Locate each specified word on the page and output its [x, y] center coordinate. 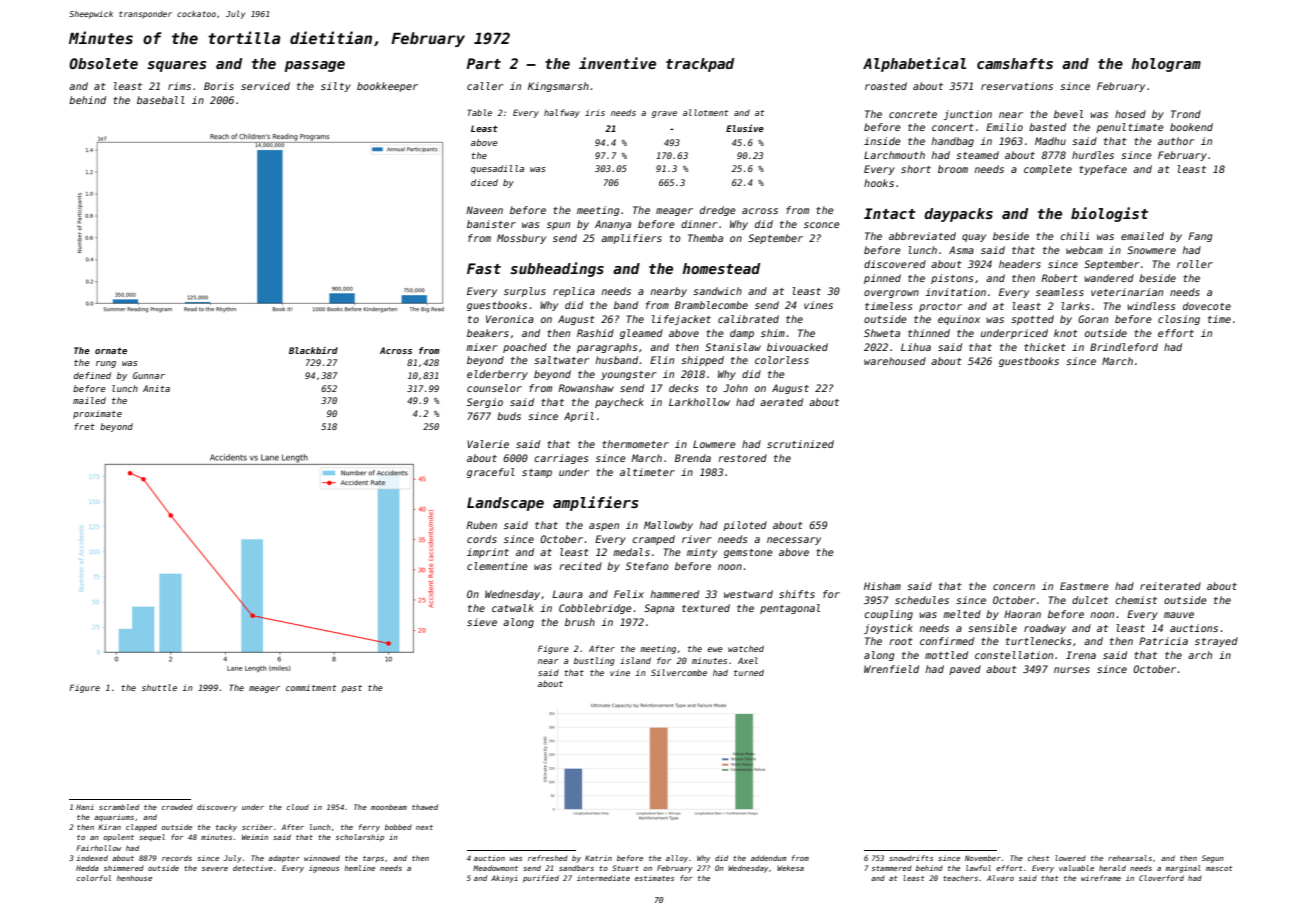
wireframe [1101, 878]
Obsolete [103, 63]
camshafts [1015, 63]
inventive [617, 63]
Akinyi [504, 879]
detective [253, 868]
